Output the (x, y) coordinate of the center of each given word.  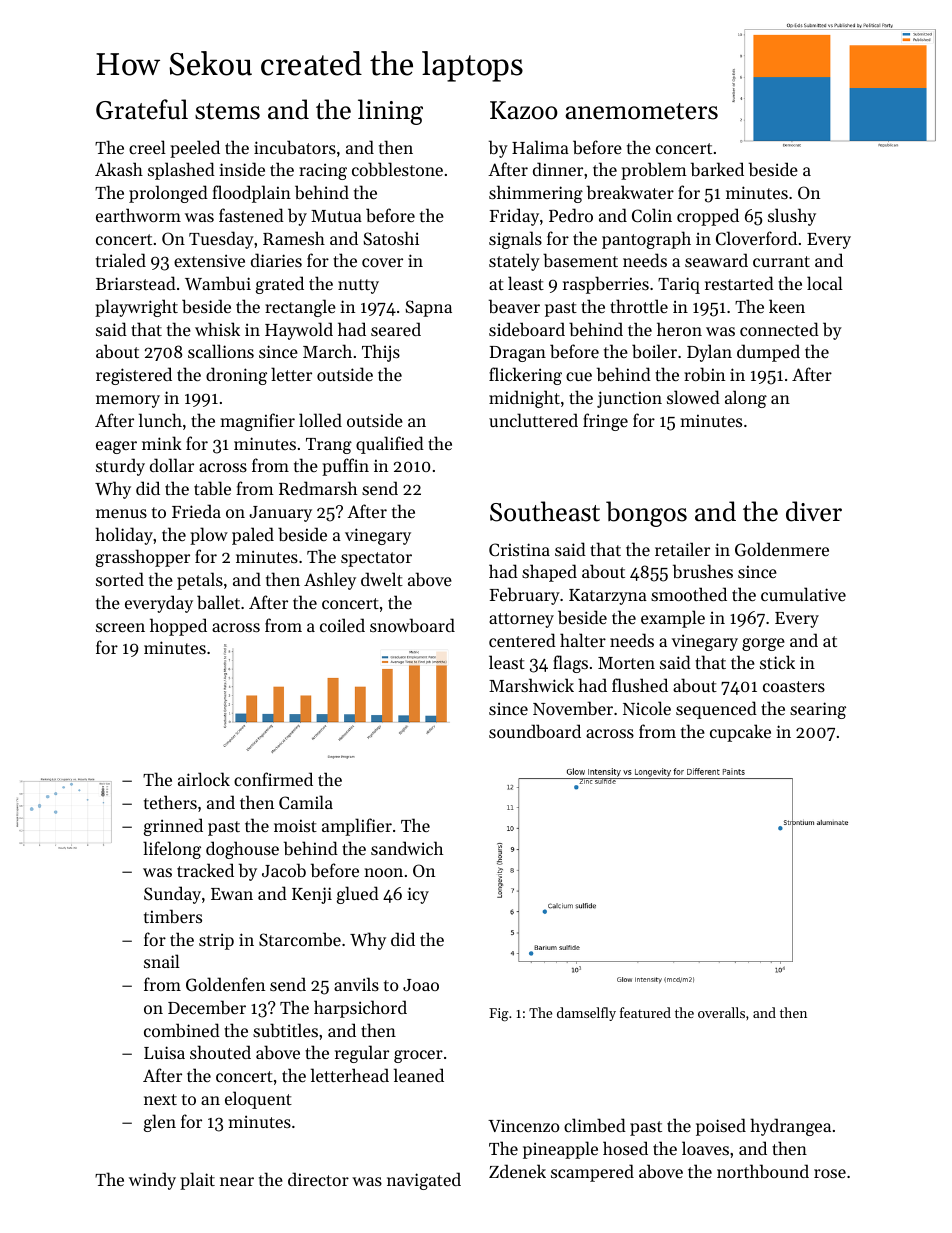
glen (160, 1123)
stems (227, 111)
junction (629, 399)
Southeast (545, 511)
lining (390, 112)
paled (253, 536)
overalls (721, 1012)
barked (717, 169)
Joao (421, 985)
